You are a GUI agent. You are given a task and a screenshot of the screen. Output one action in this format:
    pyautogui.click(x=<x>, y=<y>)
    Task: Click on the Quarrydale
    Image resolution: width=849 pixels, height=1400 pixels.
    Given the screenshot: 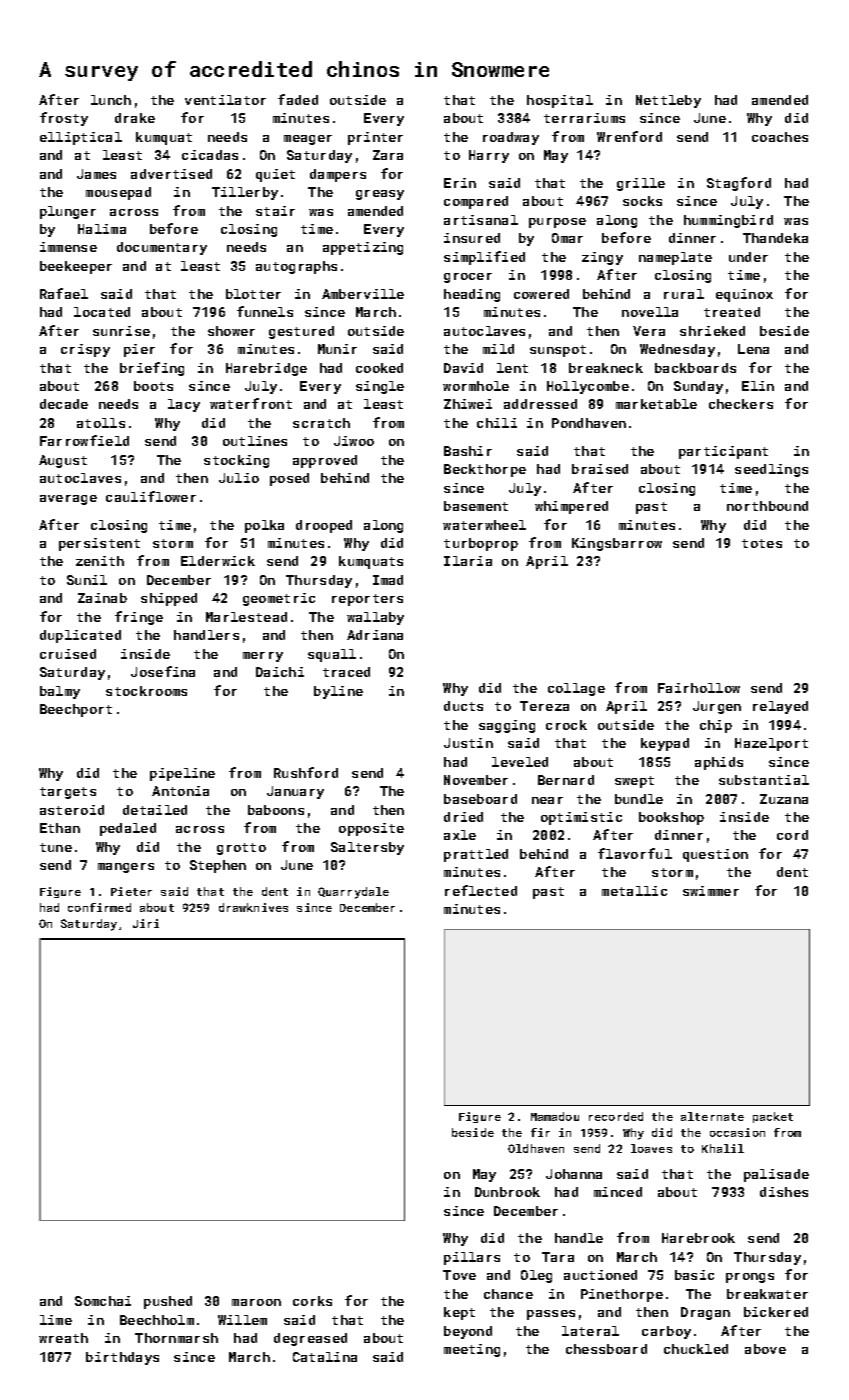 What is the action you would take?
    pyautogui.click(x=353, y=893)
